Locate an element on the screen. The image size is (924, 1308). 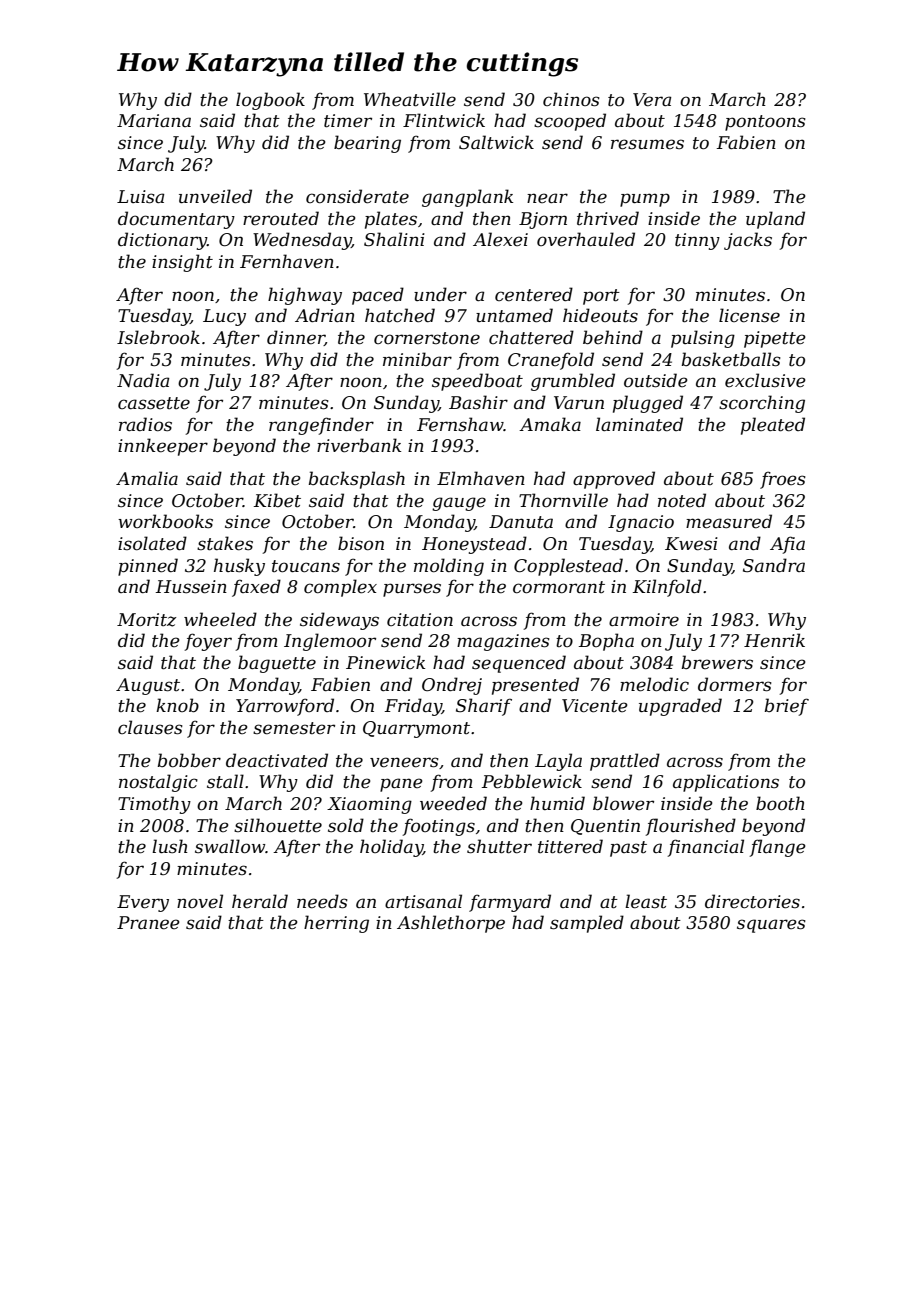
Islebrook is located at coordinates (158, 337).
